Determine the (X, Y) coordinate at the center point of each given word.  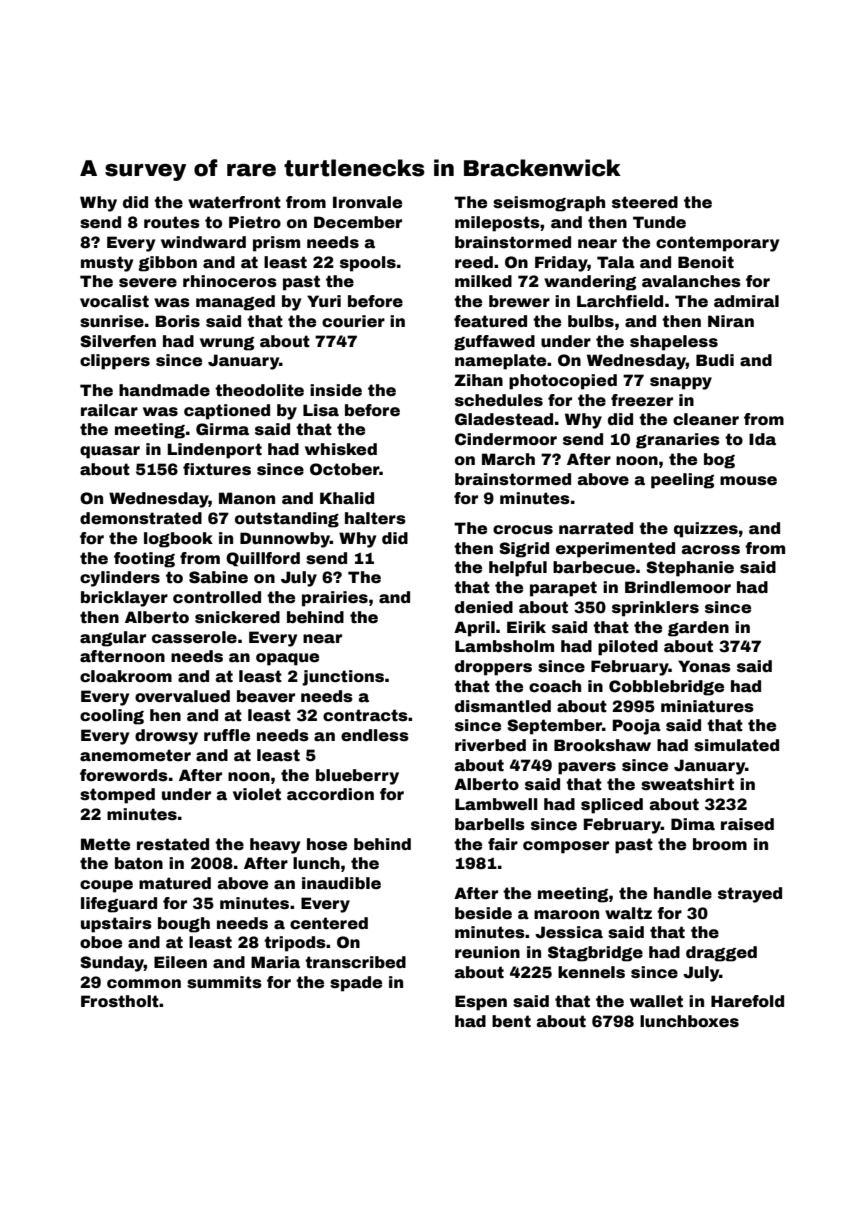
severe (148, 283)
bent (511, 1021)
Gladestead (504, 419)
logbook (178, 540)
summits (224, 982)
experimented (615, 550)
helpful (518, 569)
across (711, 550)
